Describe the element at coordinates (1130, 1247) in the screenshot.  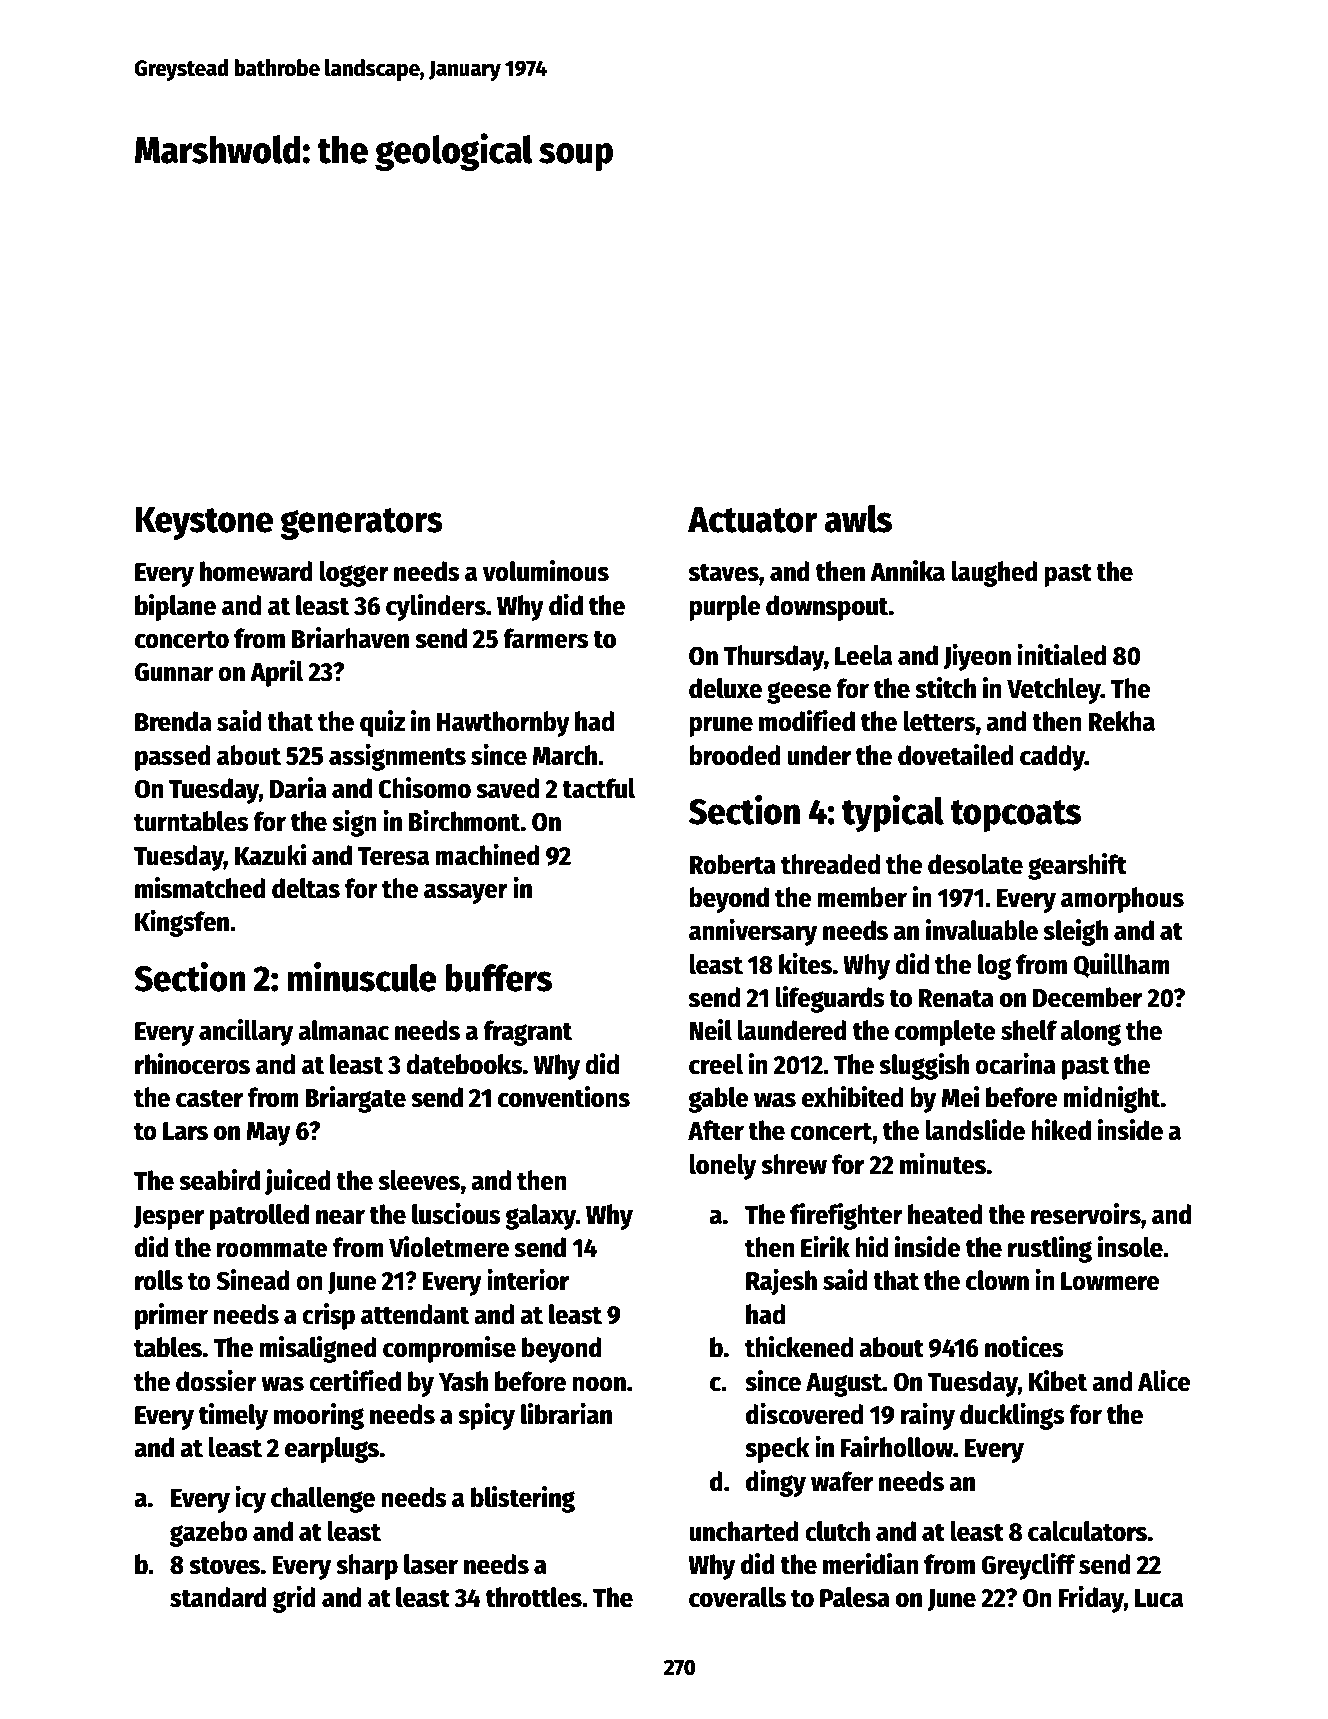
I see `insole` at that location.
